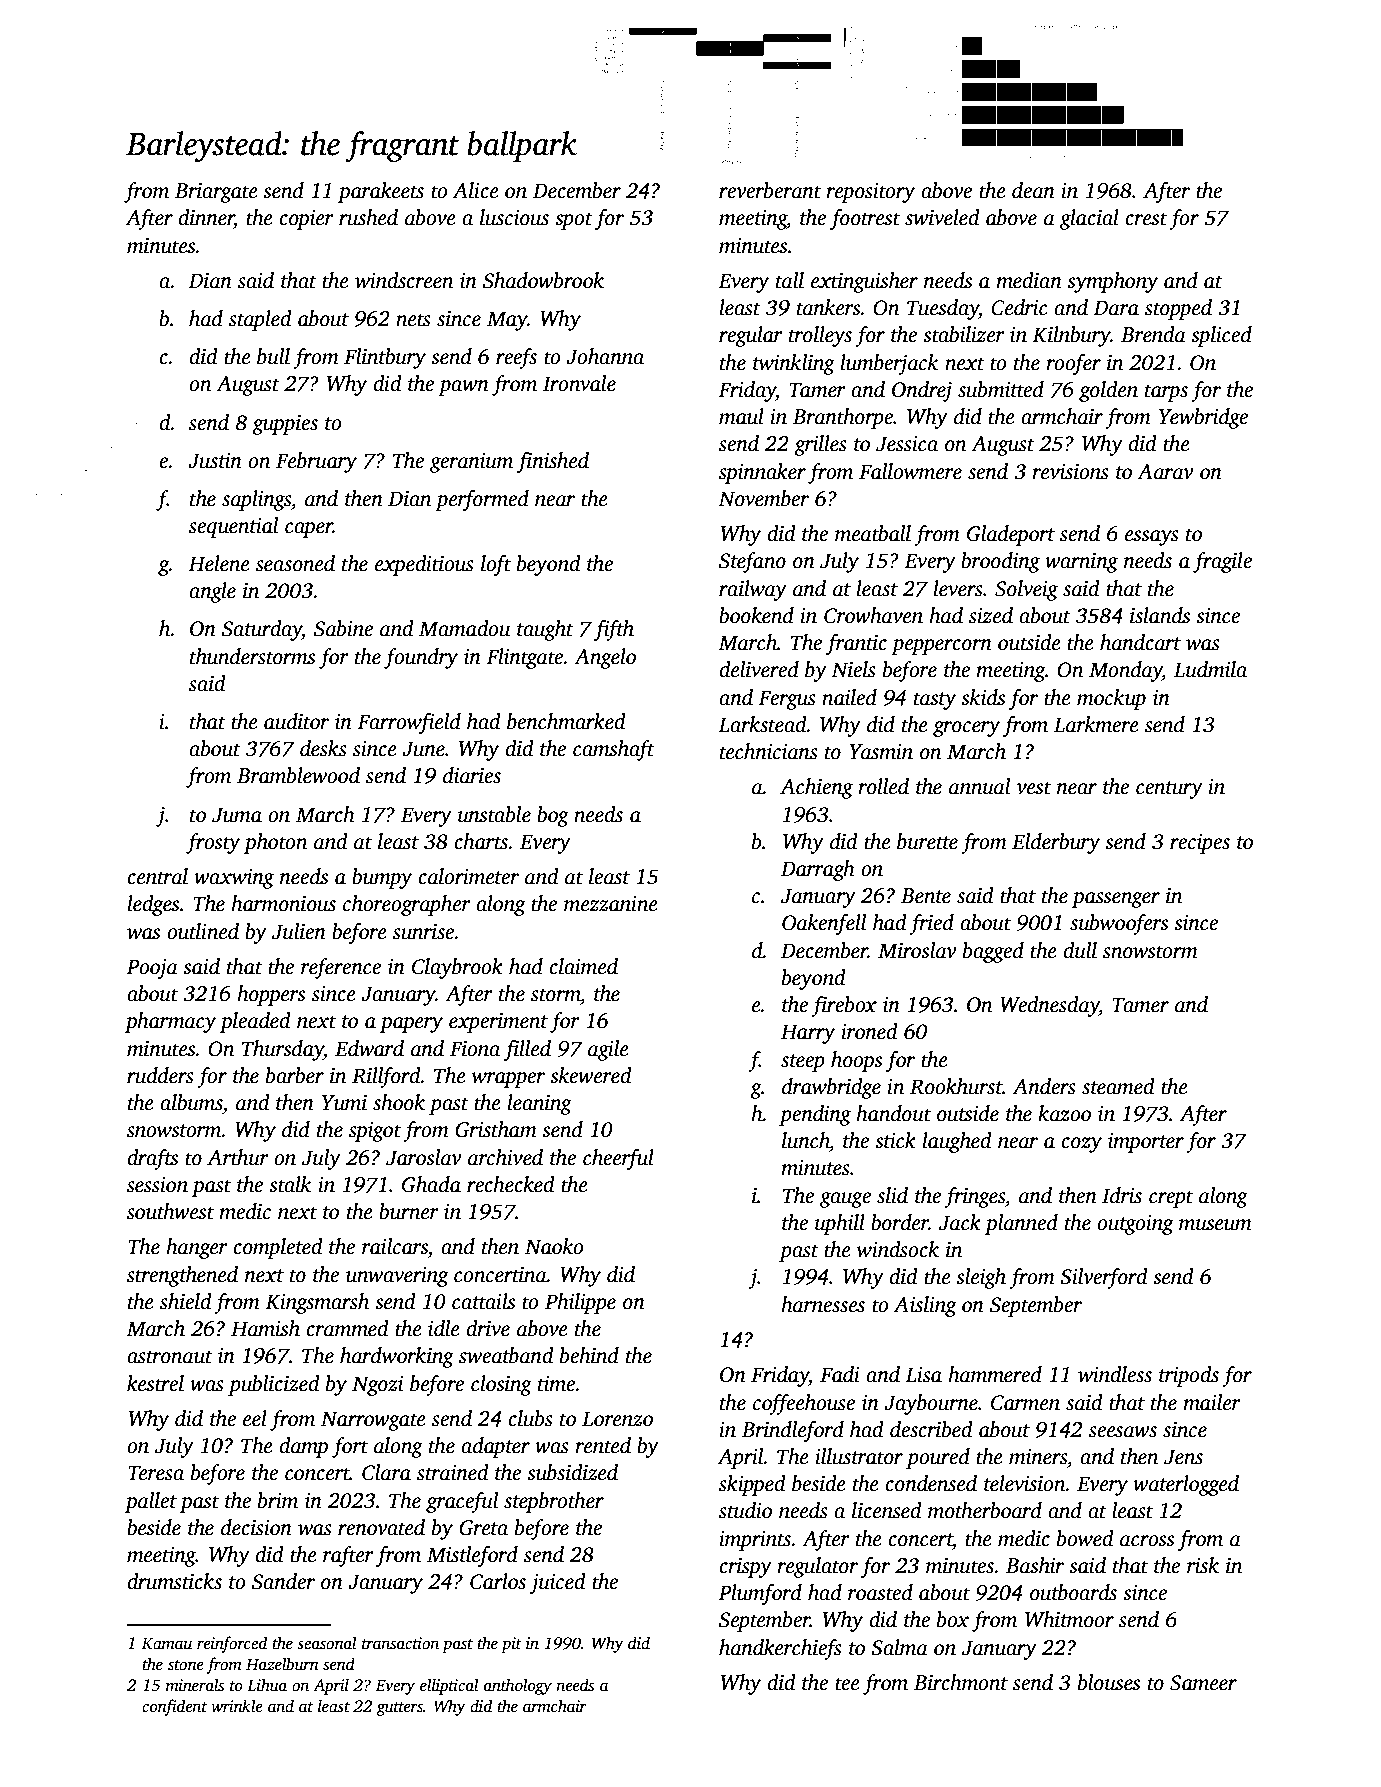 This screenshot has width=1381, height=1787. Describe the element at coordinates (216, 193) in the screenshot. I see `Briargate` at that location.
